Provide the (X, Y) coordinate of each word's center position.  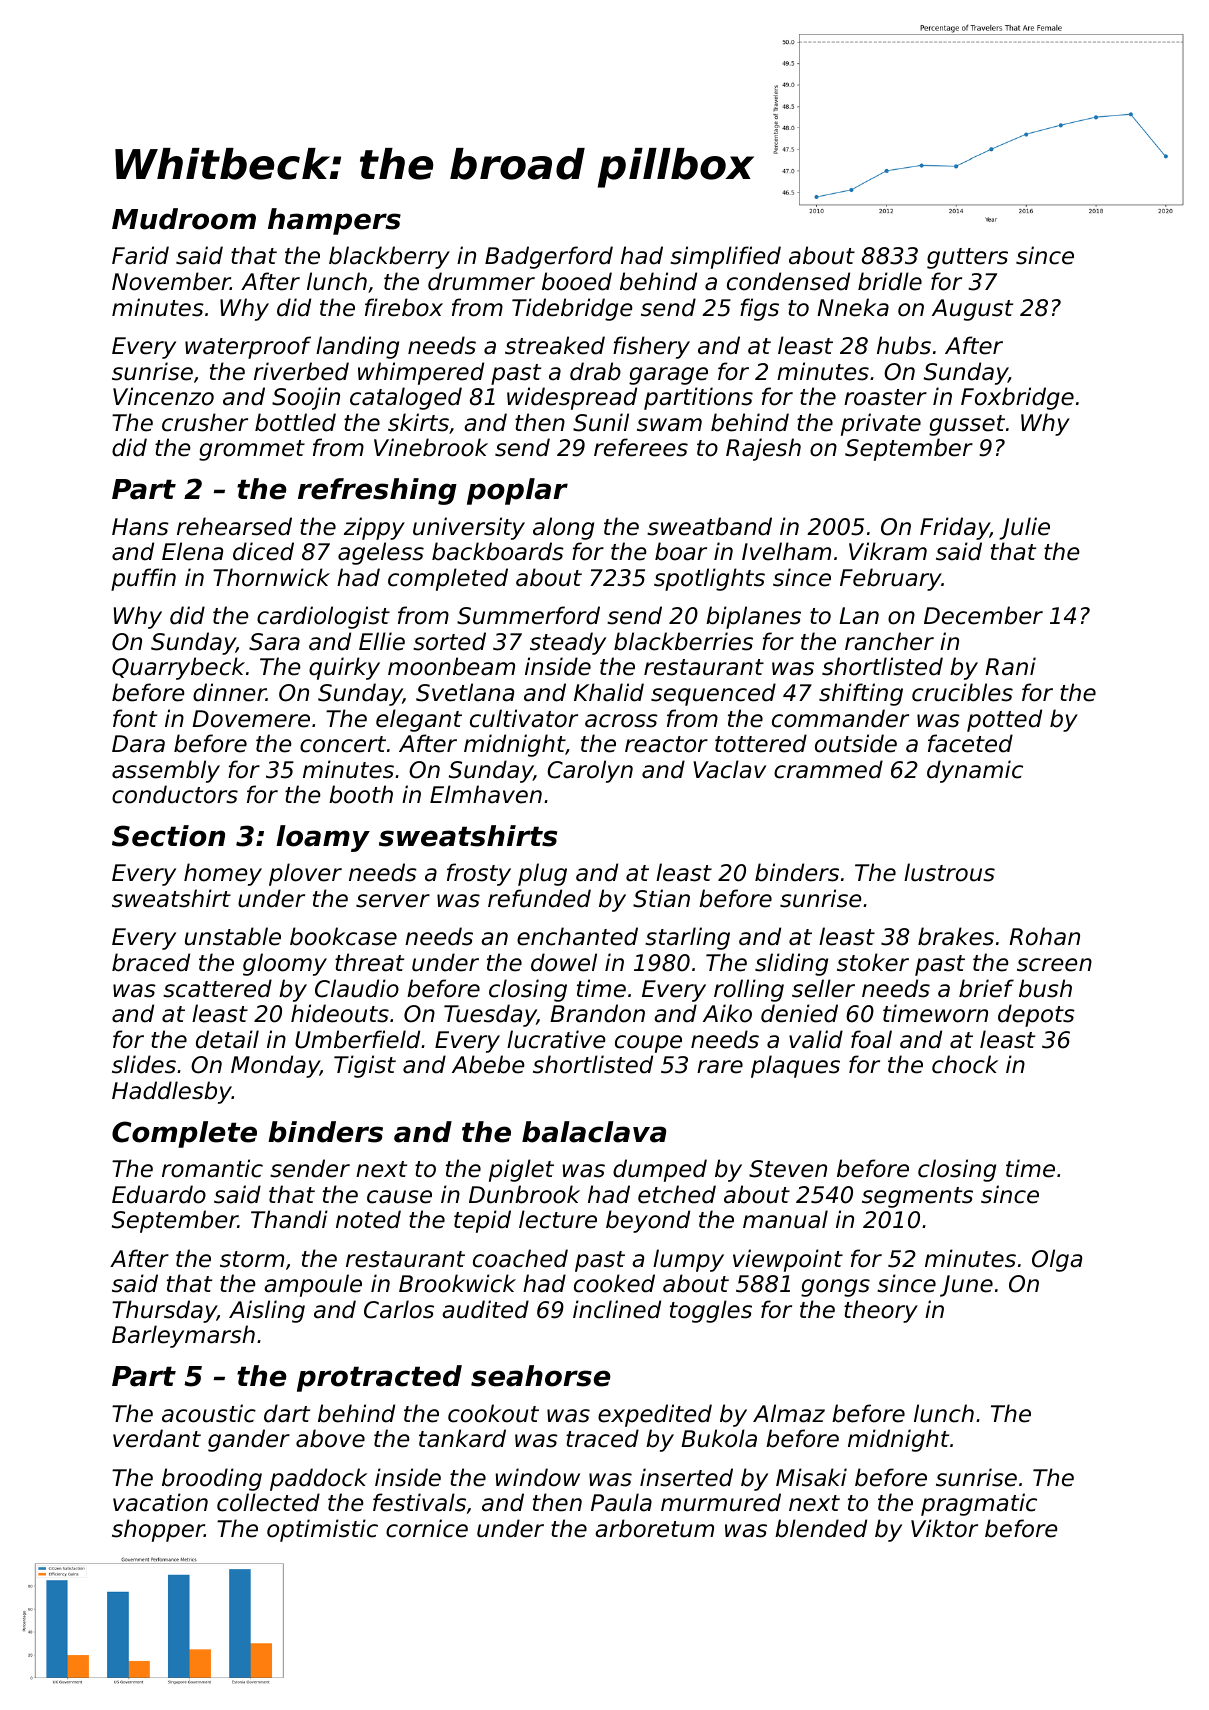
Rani (1010, 666)
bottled (295, 422)
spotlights (709, 579)
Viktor (944, 1528)
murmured (721, 1502)
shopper (158, 1530)
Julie (1024, 528)
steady (568, 643)
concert (343, 744)
